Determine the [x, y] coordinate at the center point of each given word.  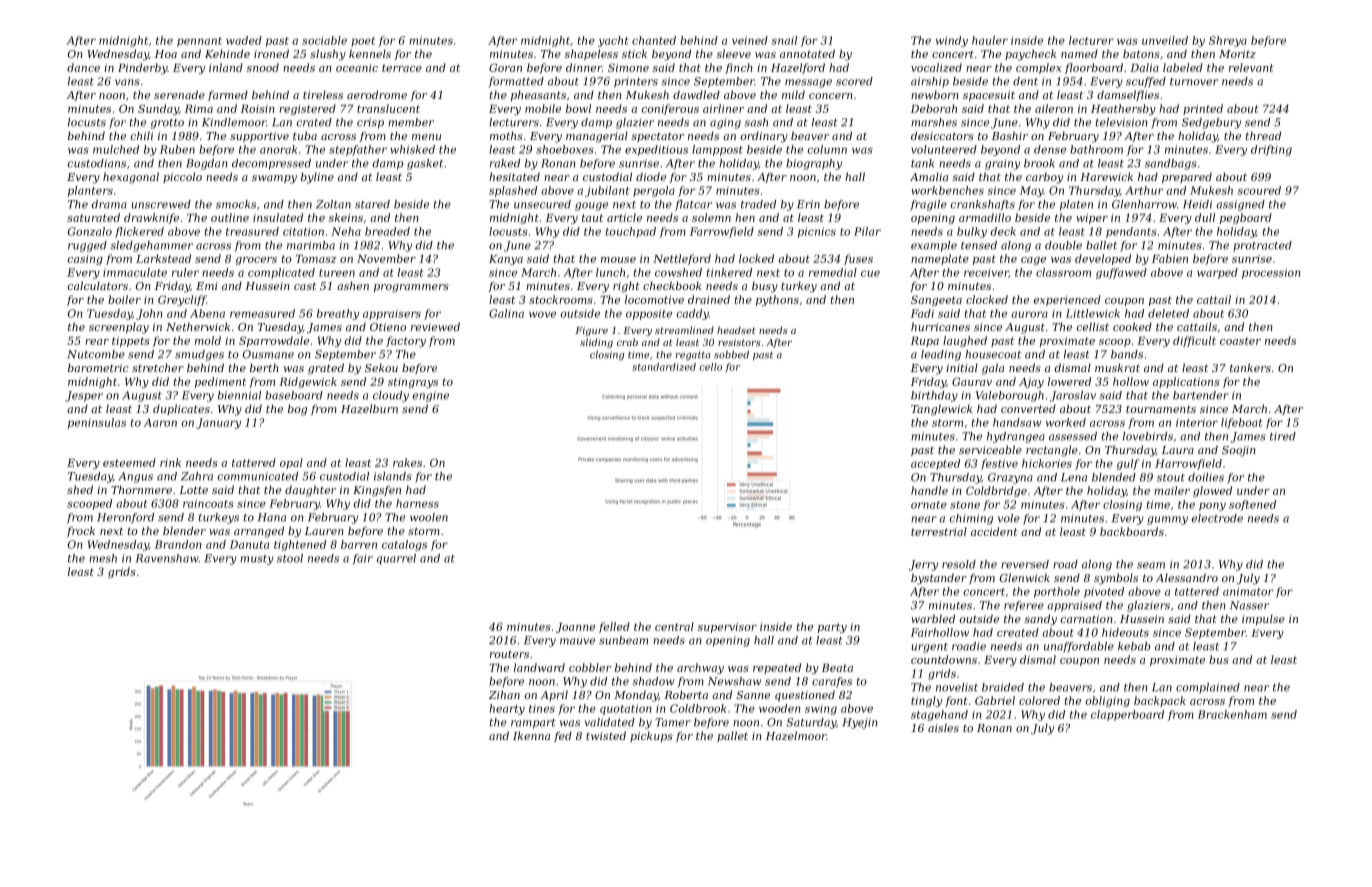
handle [929, 490]
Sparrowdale [274, 341]
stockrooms [561, 299]
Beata [837, 668]
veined [750, 40]
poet [363, 42]
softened [1252, 505]
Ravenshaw [167, 558]
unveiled [1165, 40]
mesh [103, 558]
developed [1103, 259]
